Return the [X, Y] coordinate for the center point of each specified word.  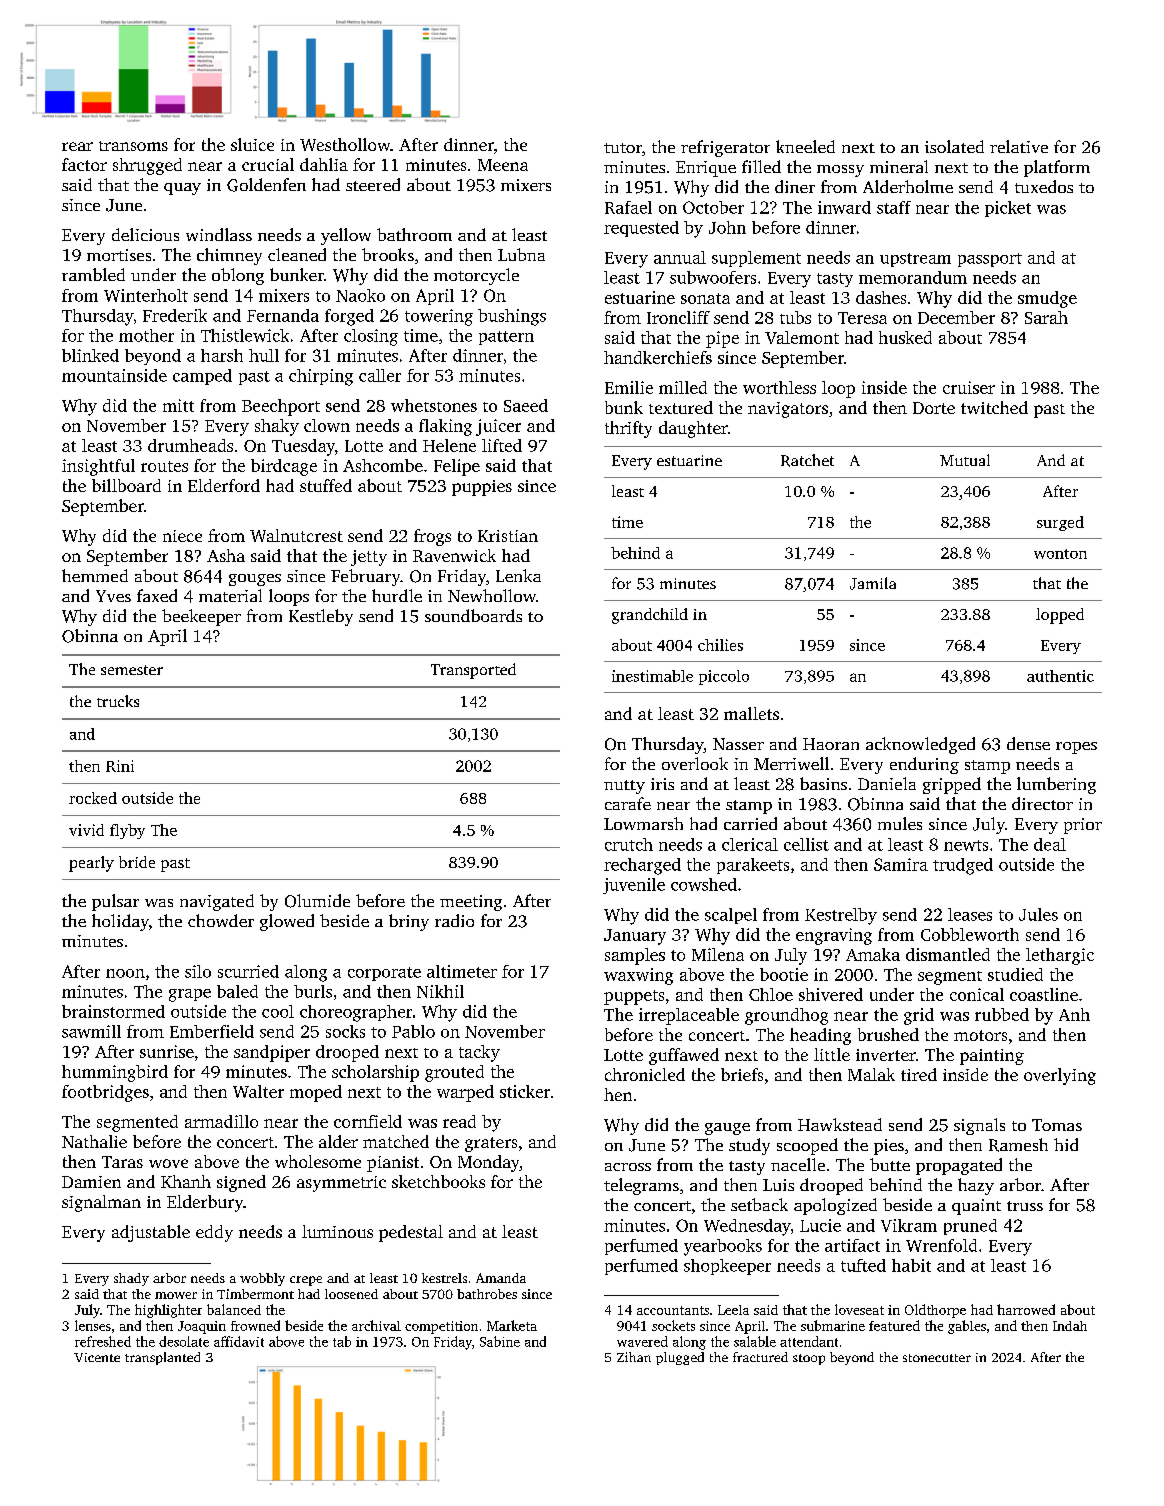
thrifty [628, 429]
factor [84, 164]
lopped [1060, 616]
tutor [623, 148]
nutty [624, 787]
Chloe [771, 994]
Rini [120, 766]
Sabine [500, 1341]
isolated [954, 146]
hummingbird [115, 1073]
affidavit [239, 1341]
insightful [98, 467]
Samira [901, 864]
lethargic [1060, 956]
